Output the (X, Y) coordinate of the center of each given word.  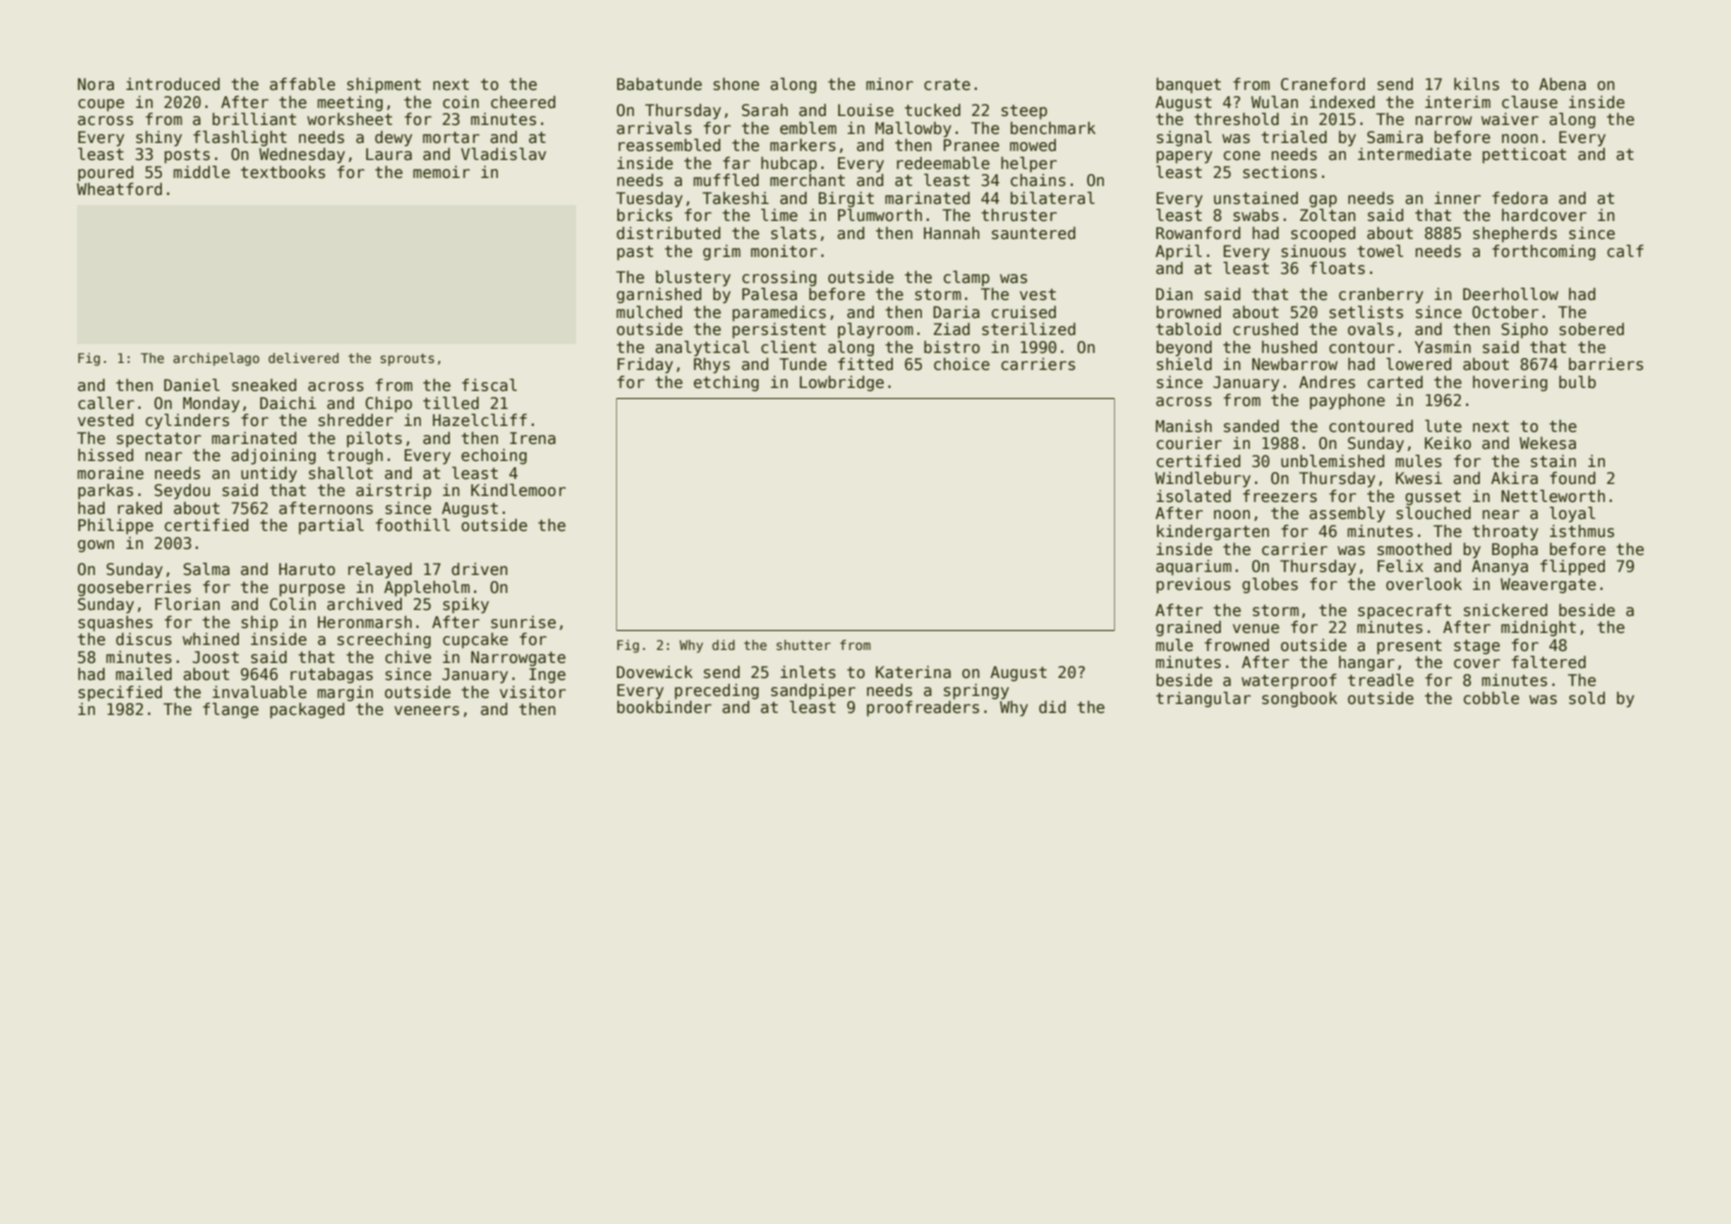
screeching (384, 640)
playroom (875, 330)
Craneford (1323, 84)
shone (736, 84)
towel (1380, 251)
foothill (413, 525)
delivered (303, 358)
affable (302, 84)
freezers (1280, 496)
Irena (533, 438)
